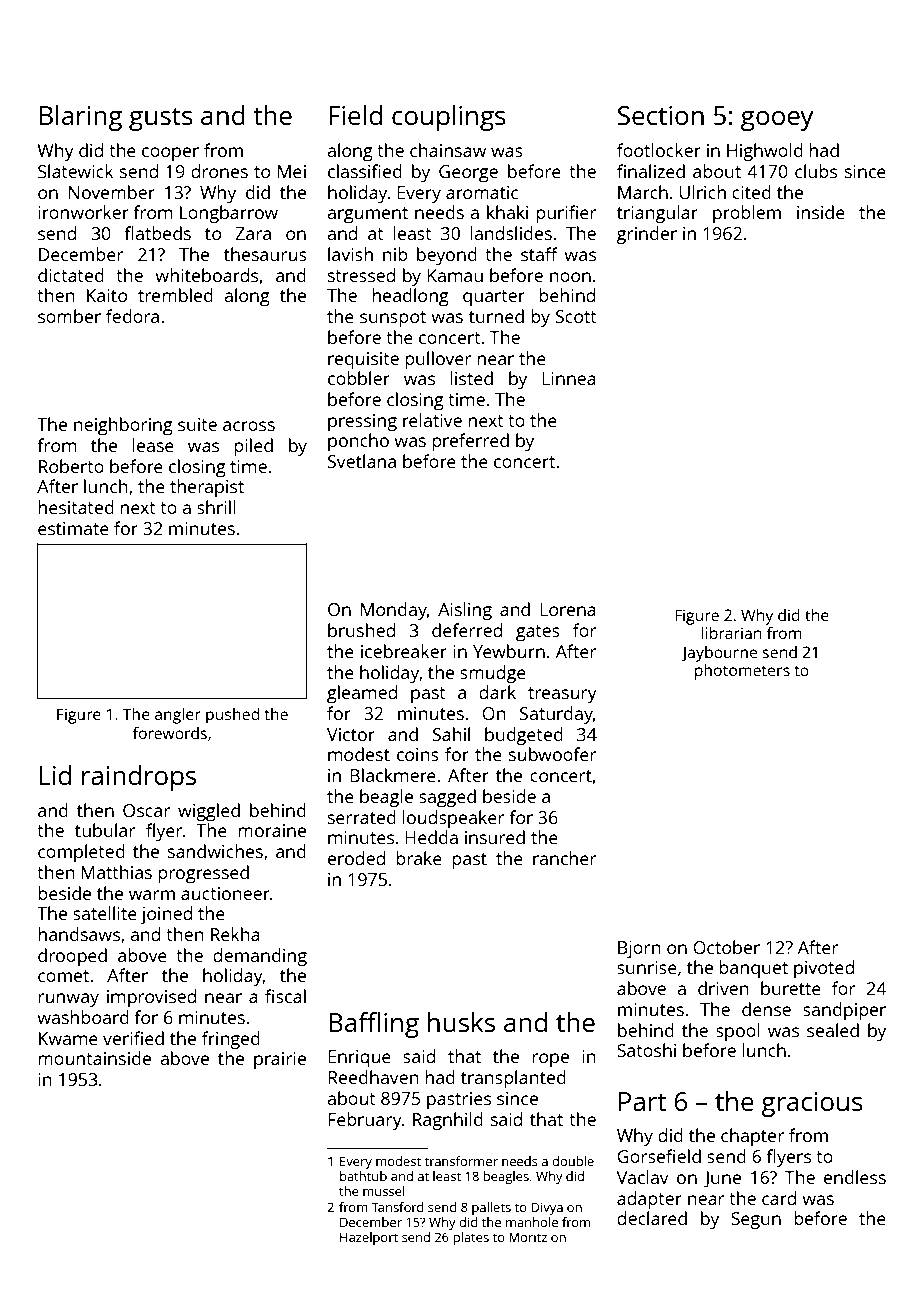 This screenshot has width=924, height=1308. Describe the element at coordinates (726, 947) in the screenshot. I see `October` at that location.
